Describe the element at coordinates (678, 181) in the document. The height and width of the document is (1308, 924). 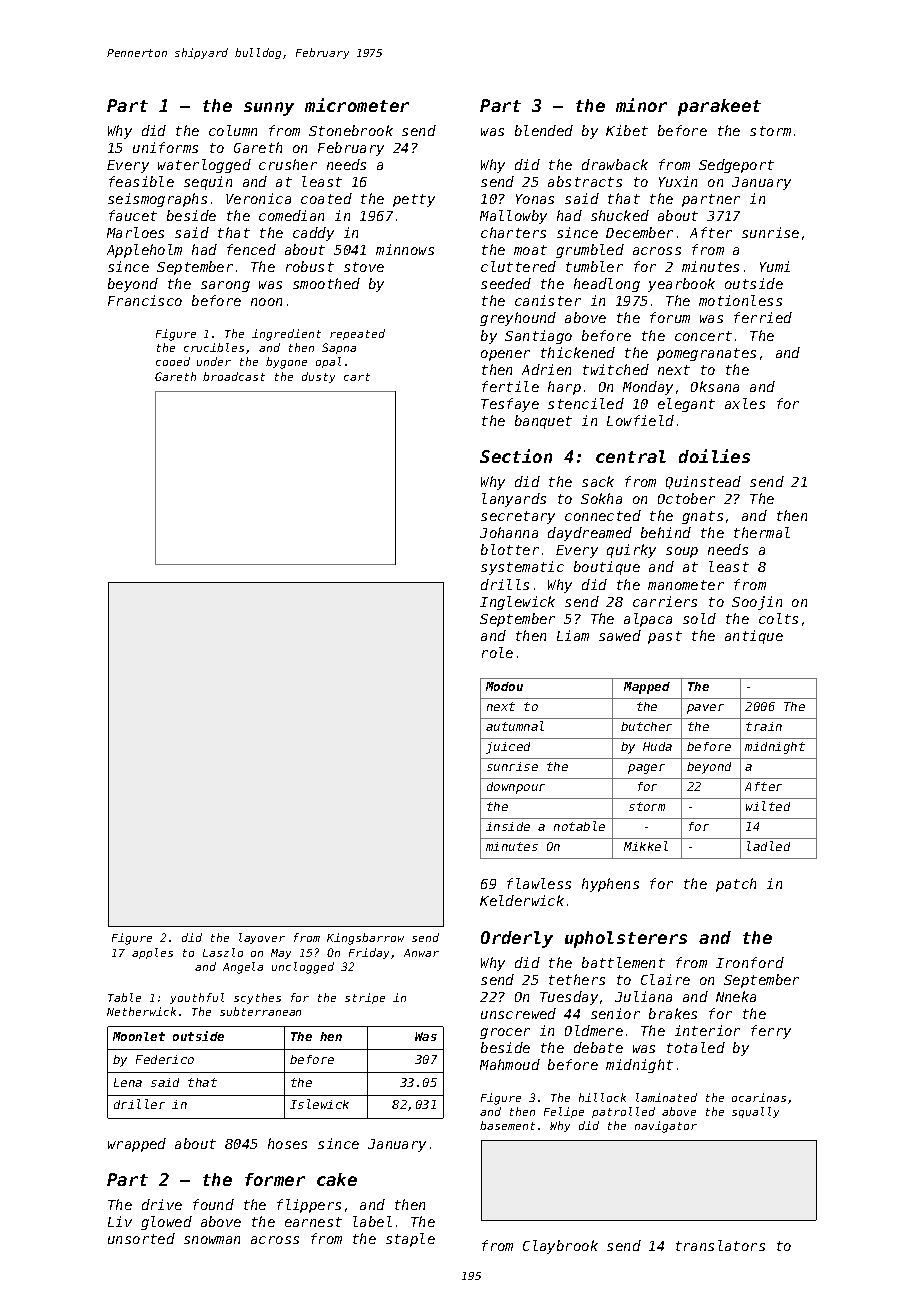
I see `Yuxin` at that location.
